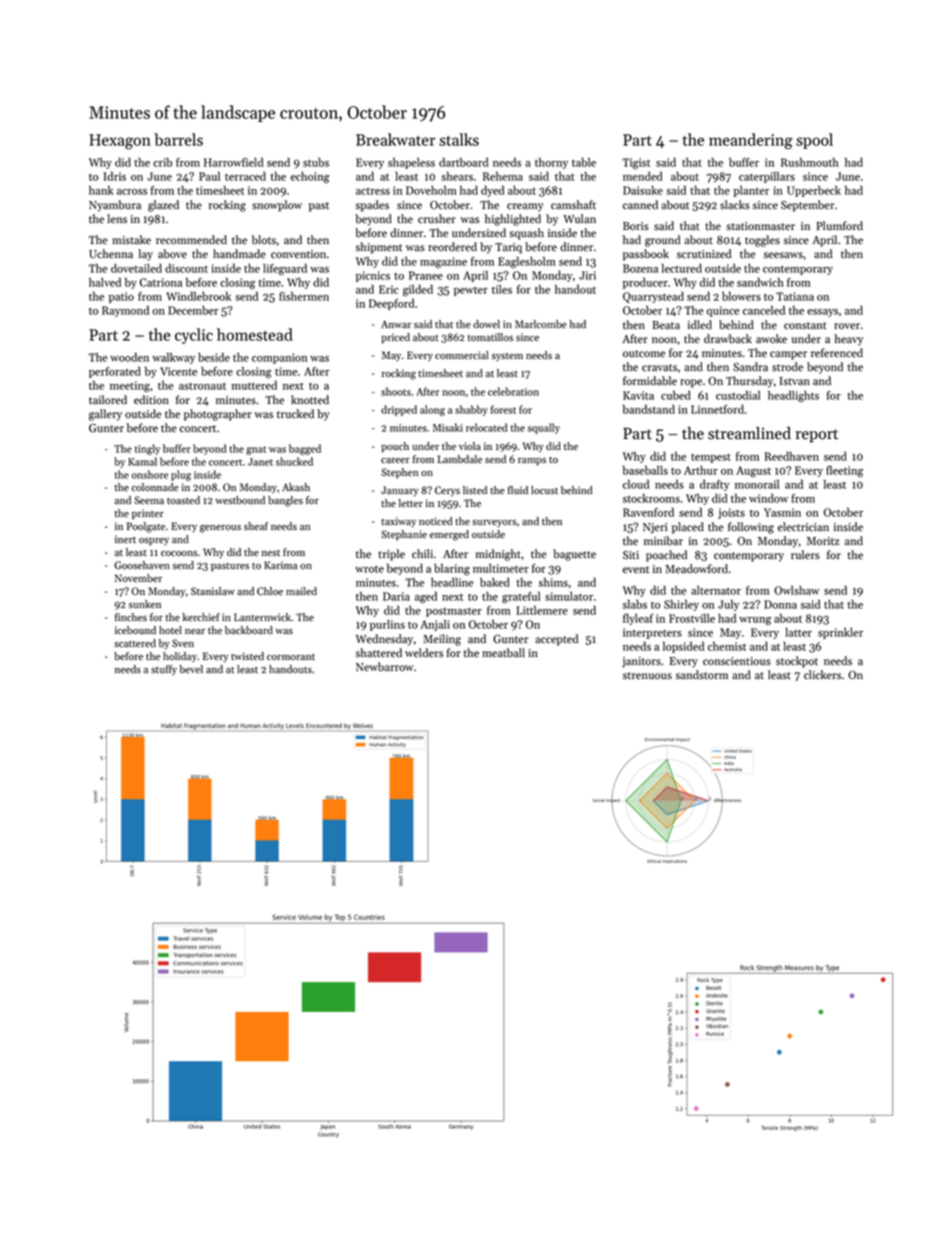  What do you see at coordinates (142, 565) in the screenshot?
I see `Goosehaven` at bounding box center [142, 565].
